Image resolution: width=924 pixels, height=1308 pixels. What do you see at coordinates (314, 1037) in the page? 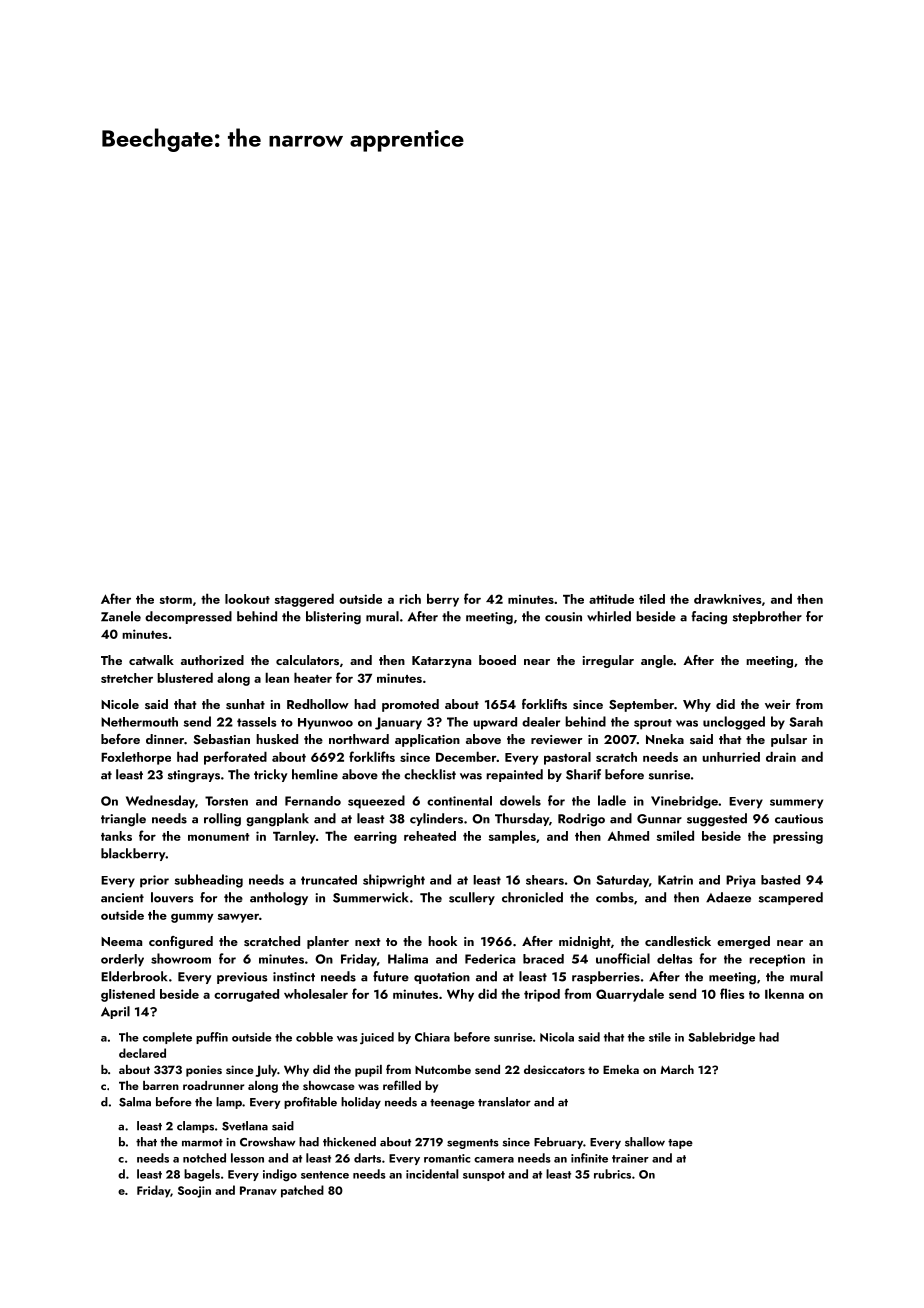
I see `cobble` at bounding box center [314, 1037].
